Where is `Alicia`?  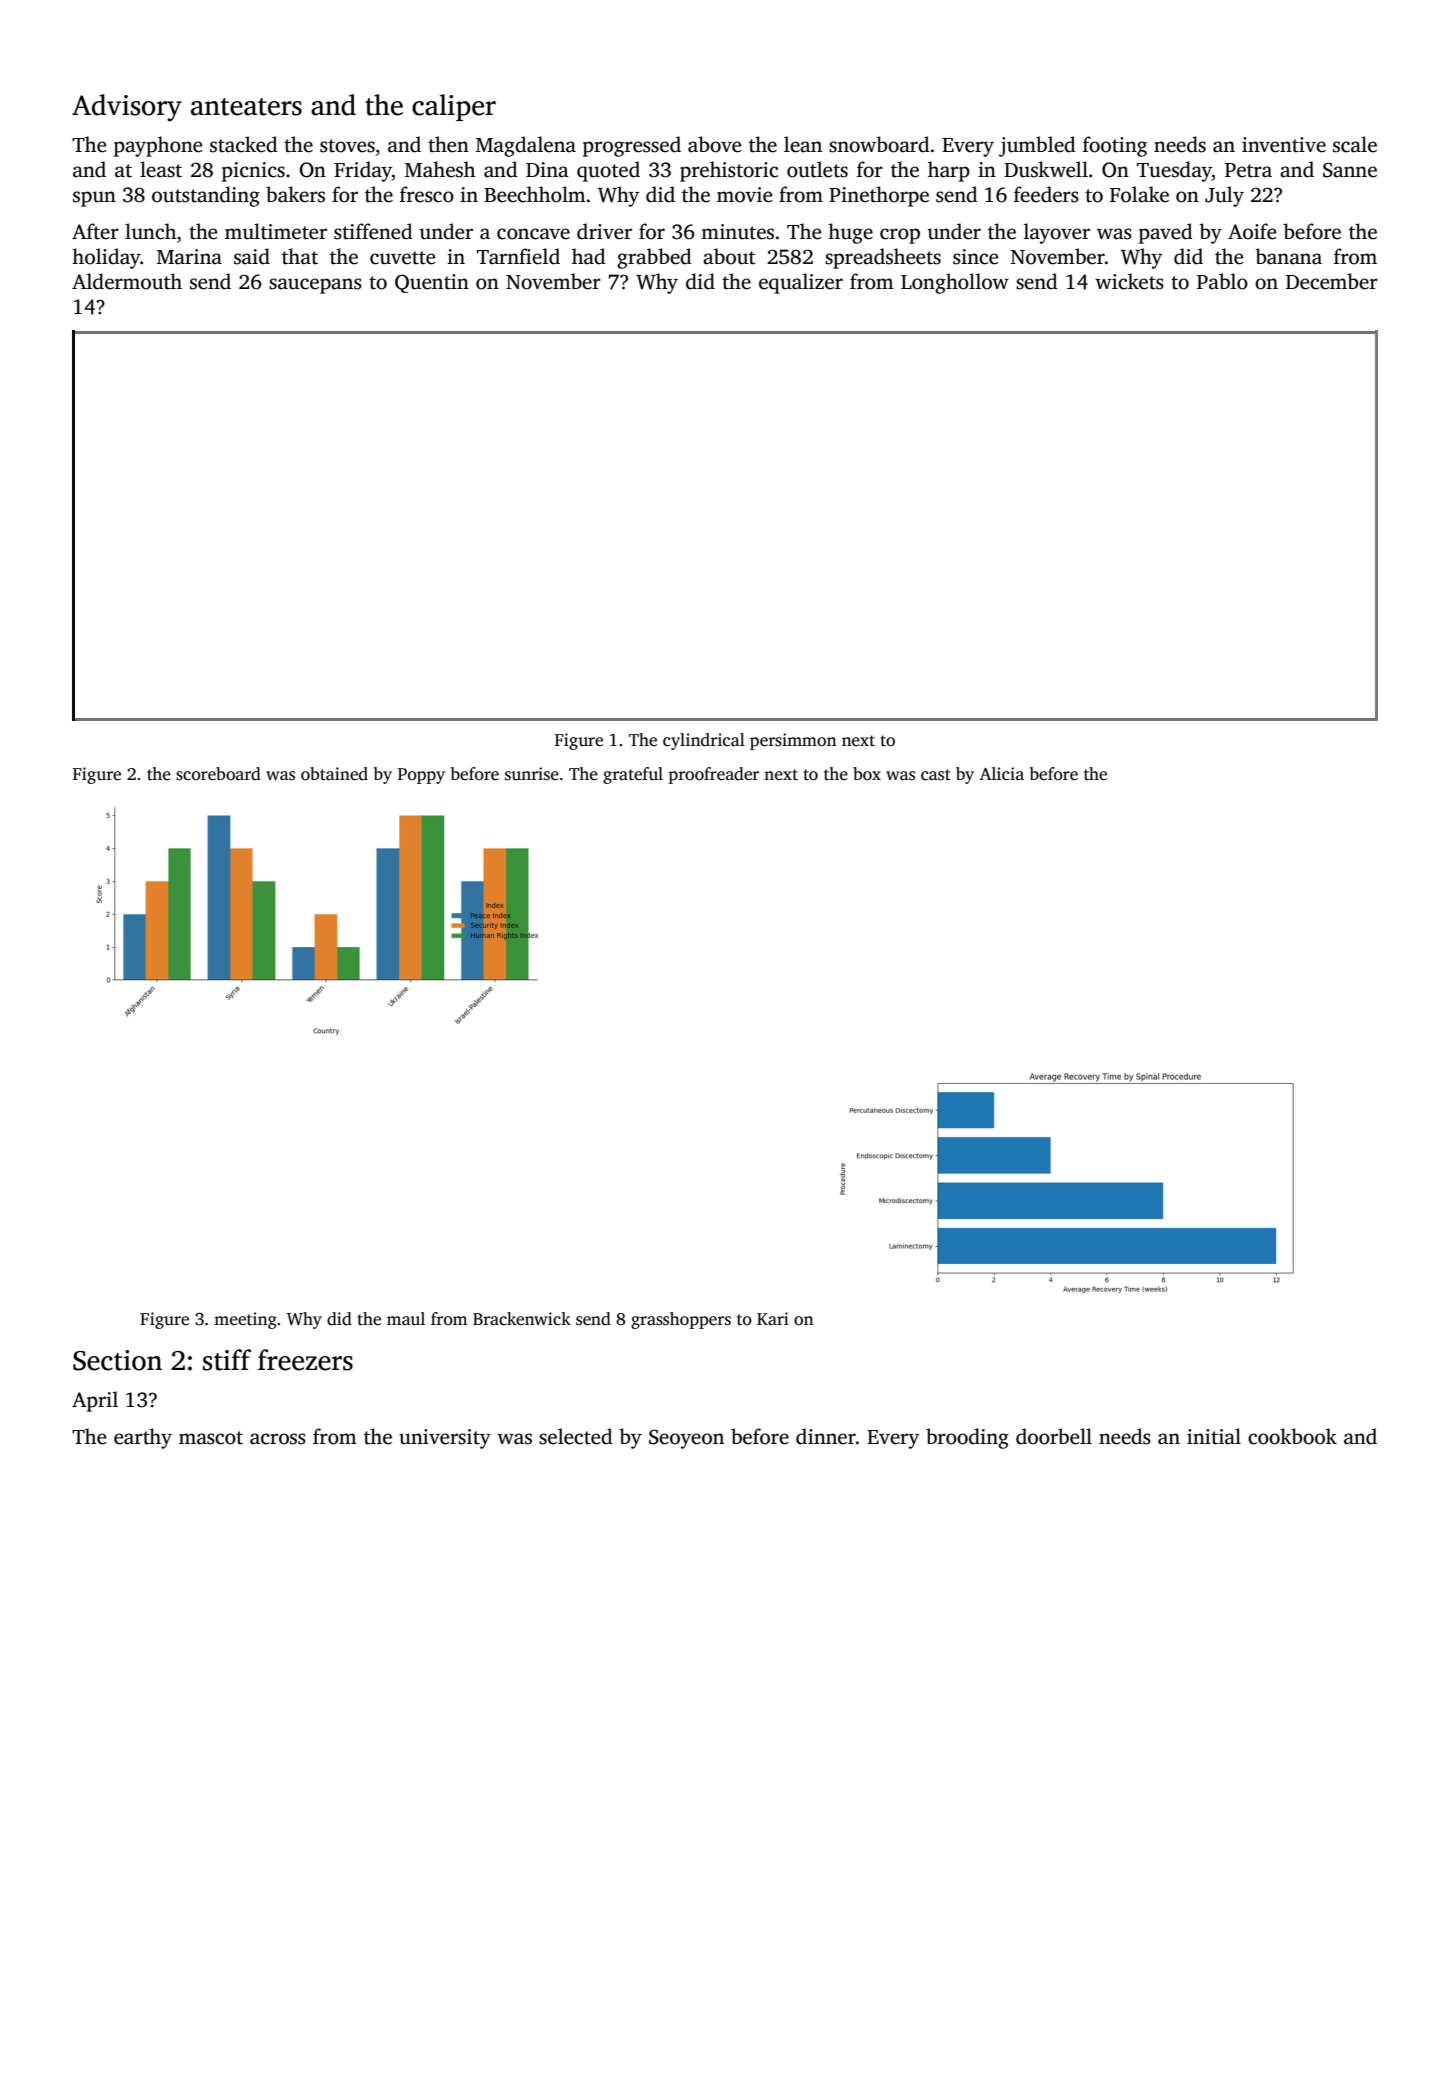 Alicia is located at coordinates (1001, 774).
